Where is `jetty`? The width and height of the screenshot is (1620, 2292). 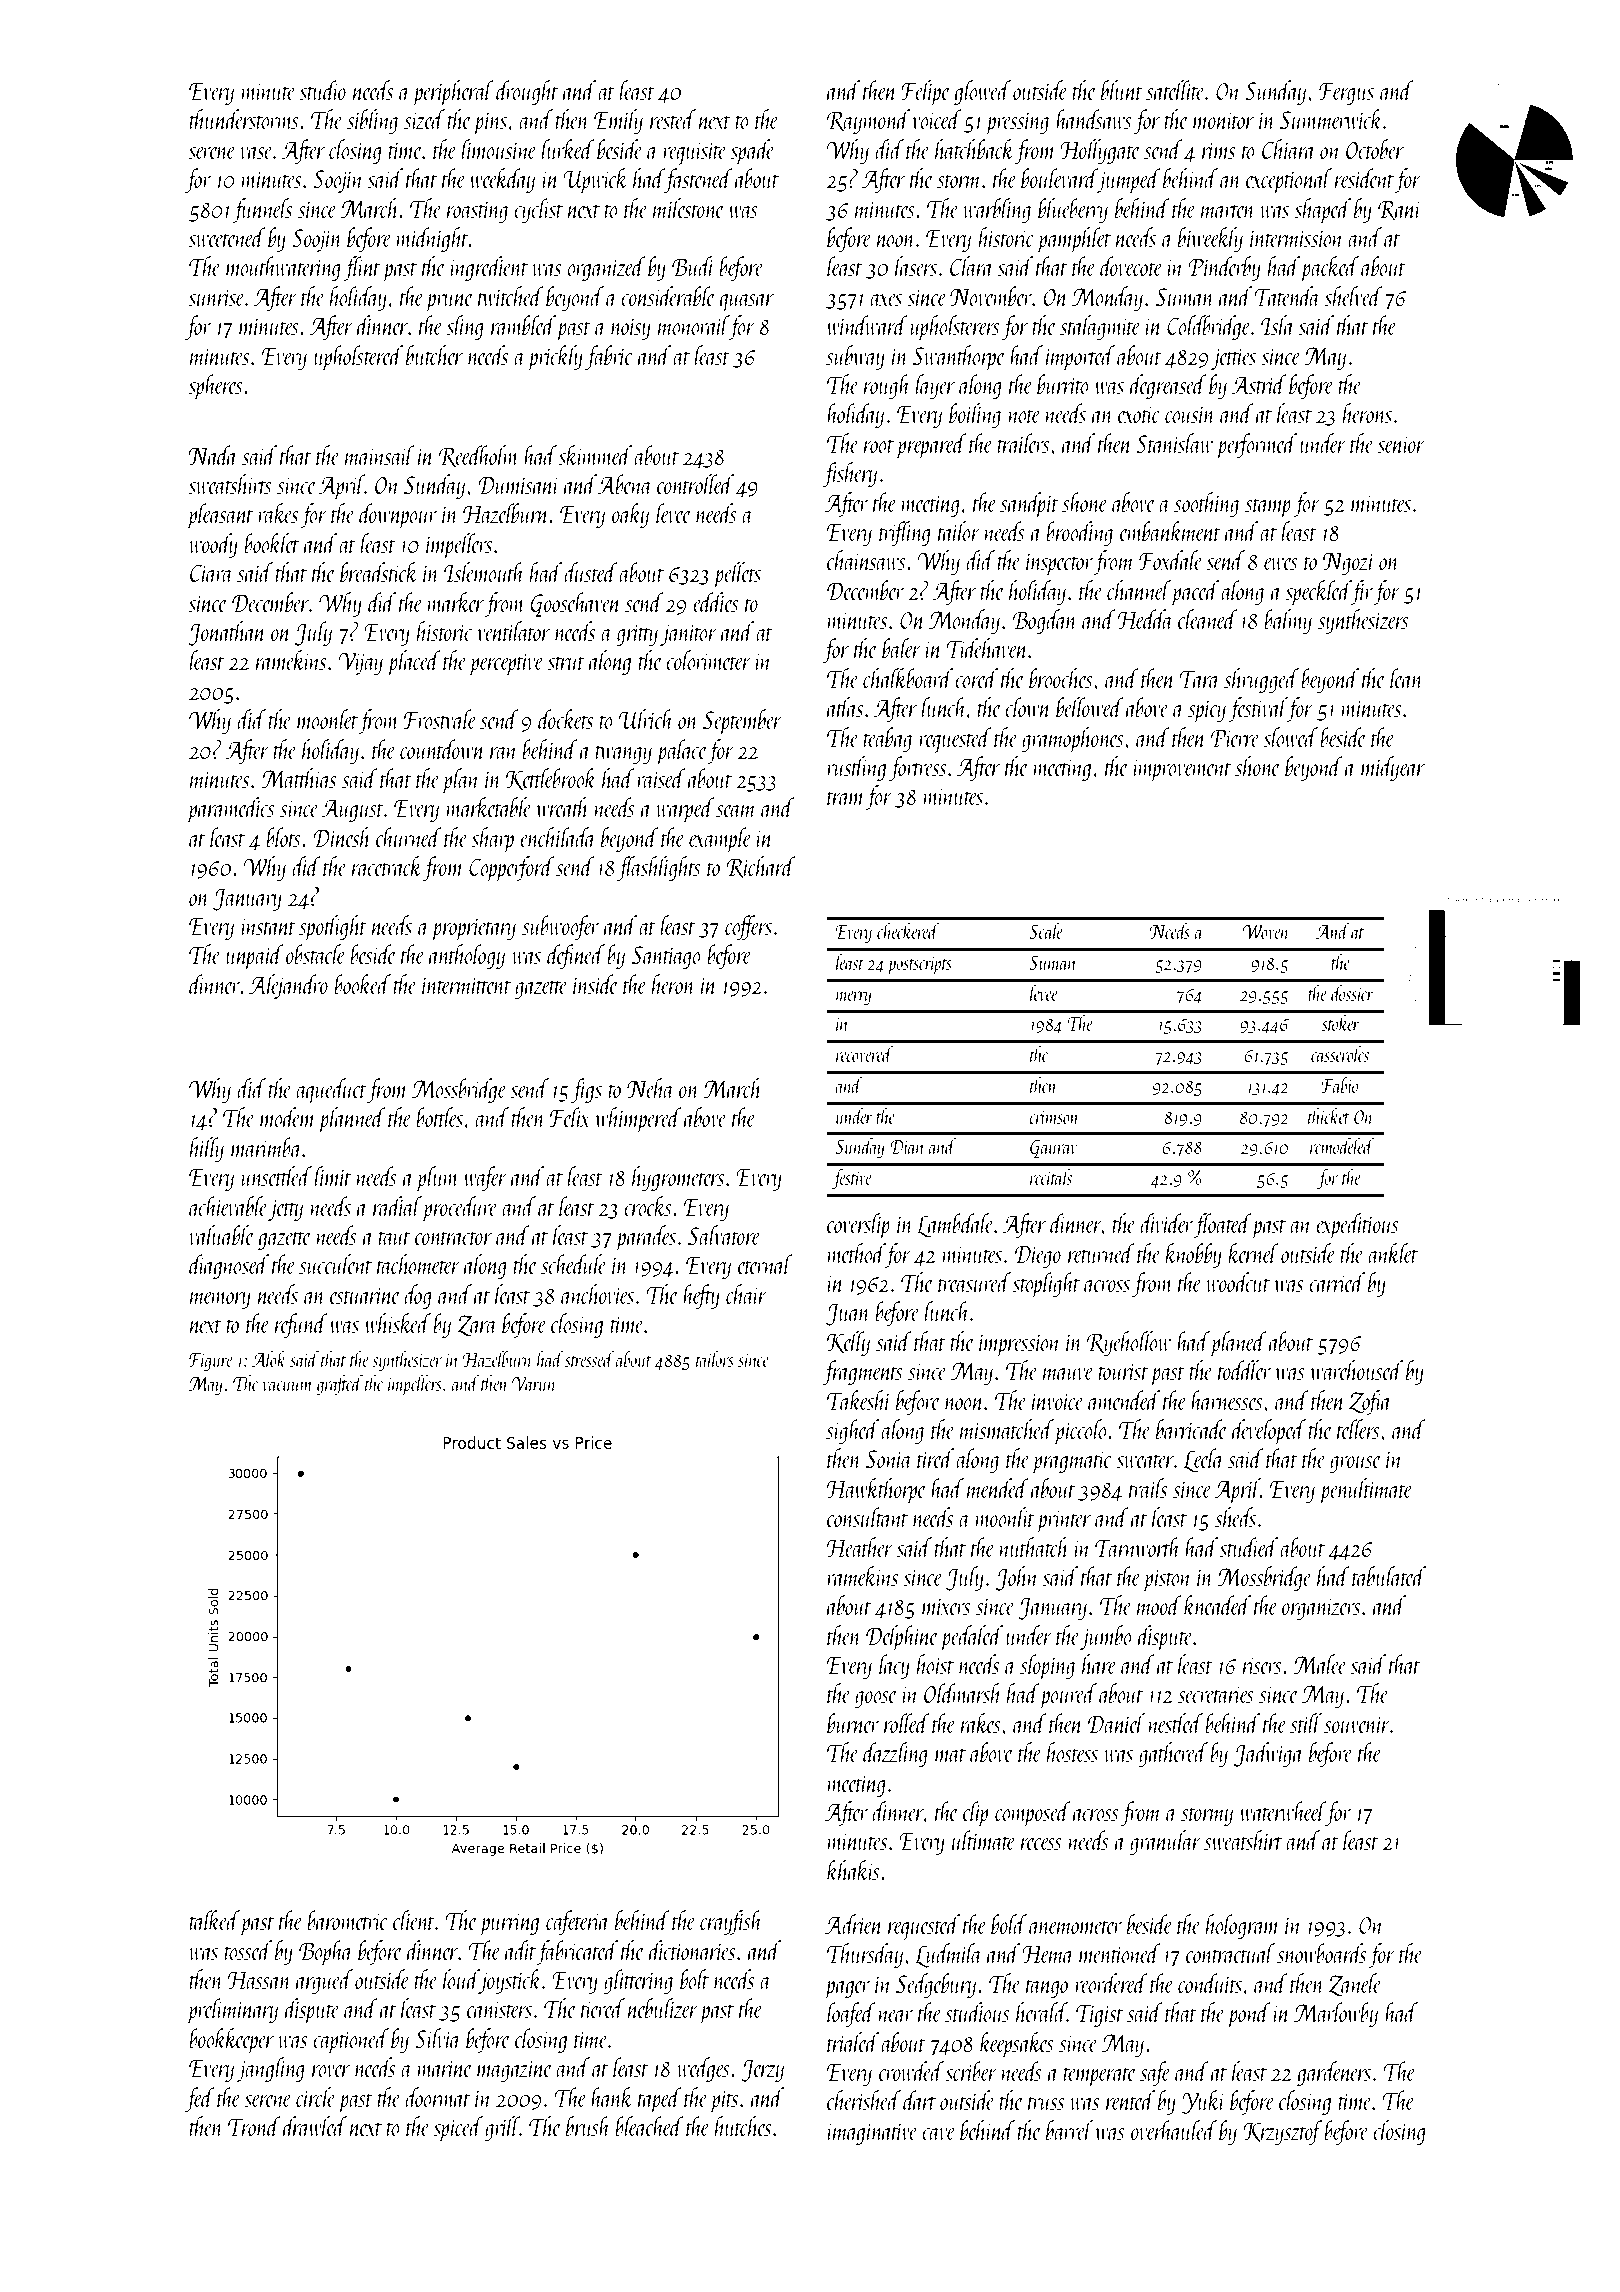
jetty is located at coordinates (285, 1210).
